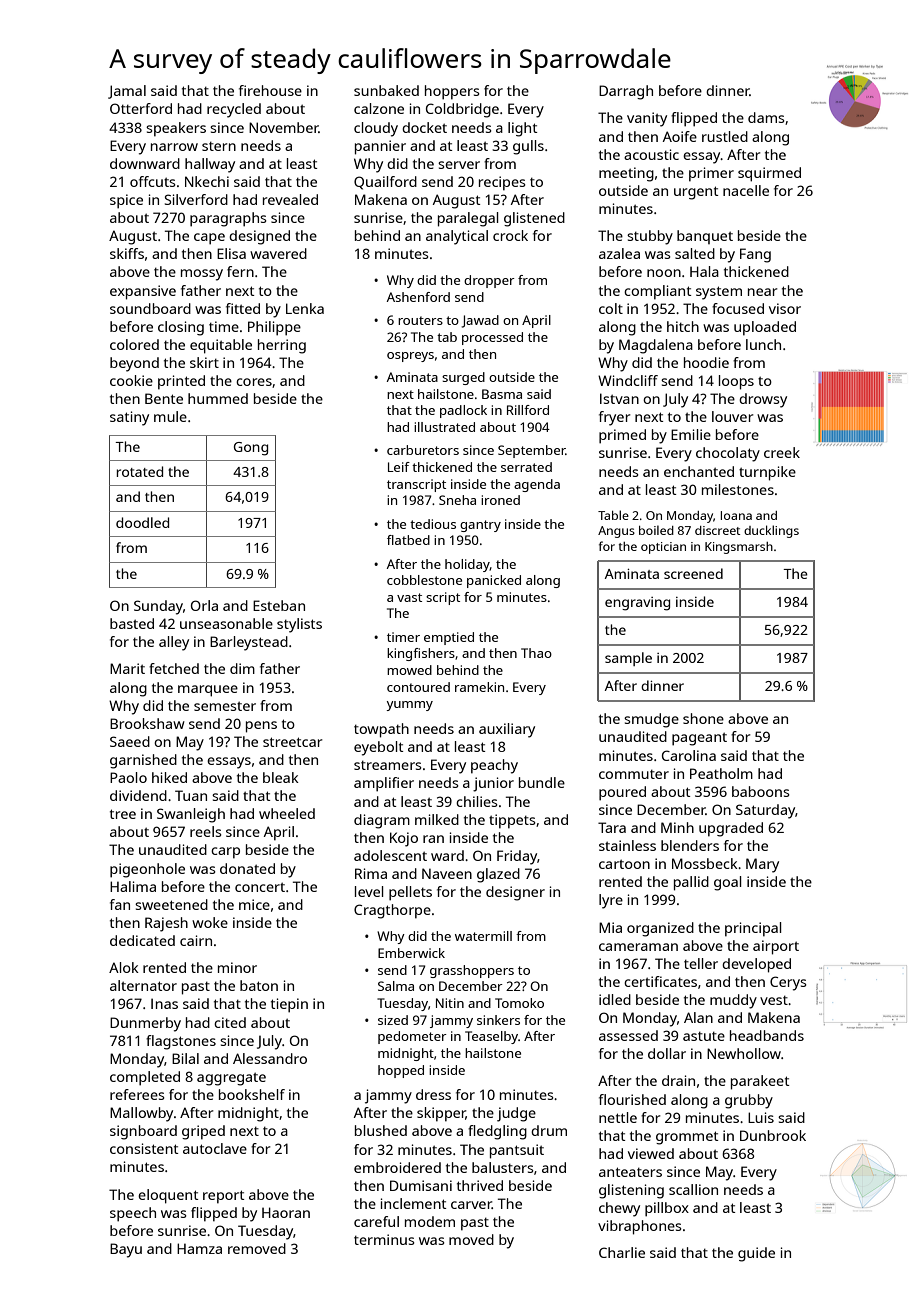 The height and width of the page is (1308, 924). Describe the element at coordinates (762, 865) in the page. I see `Mary` at that location.
